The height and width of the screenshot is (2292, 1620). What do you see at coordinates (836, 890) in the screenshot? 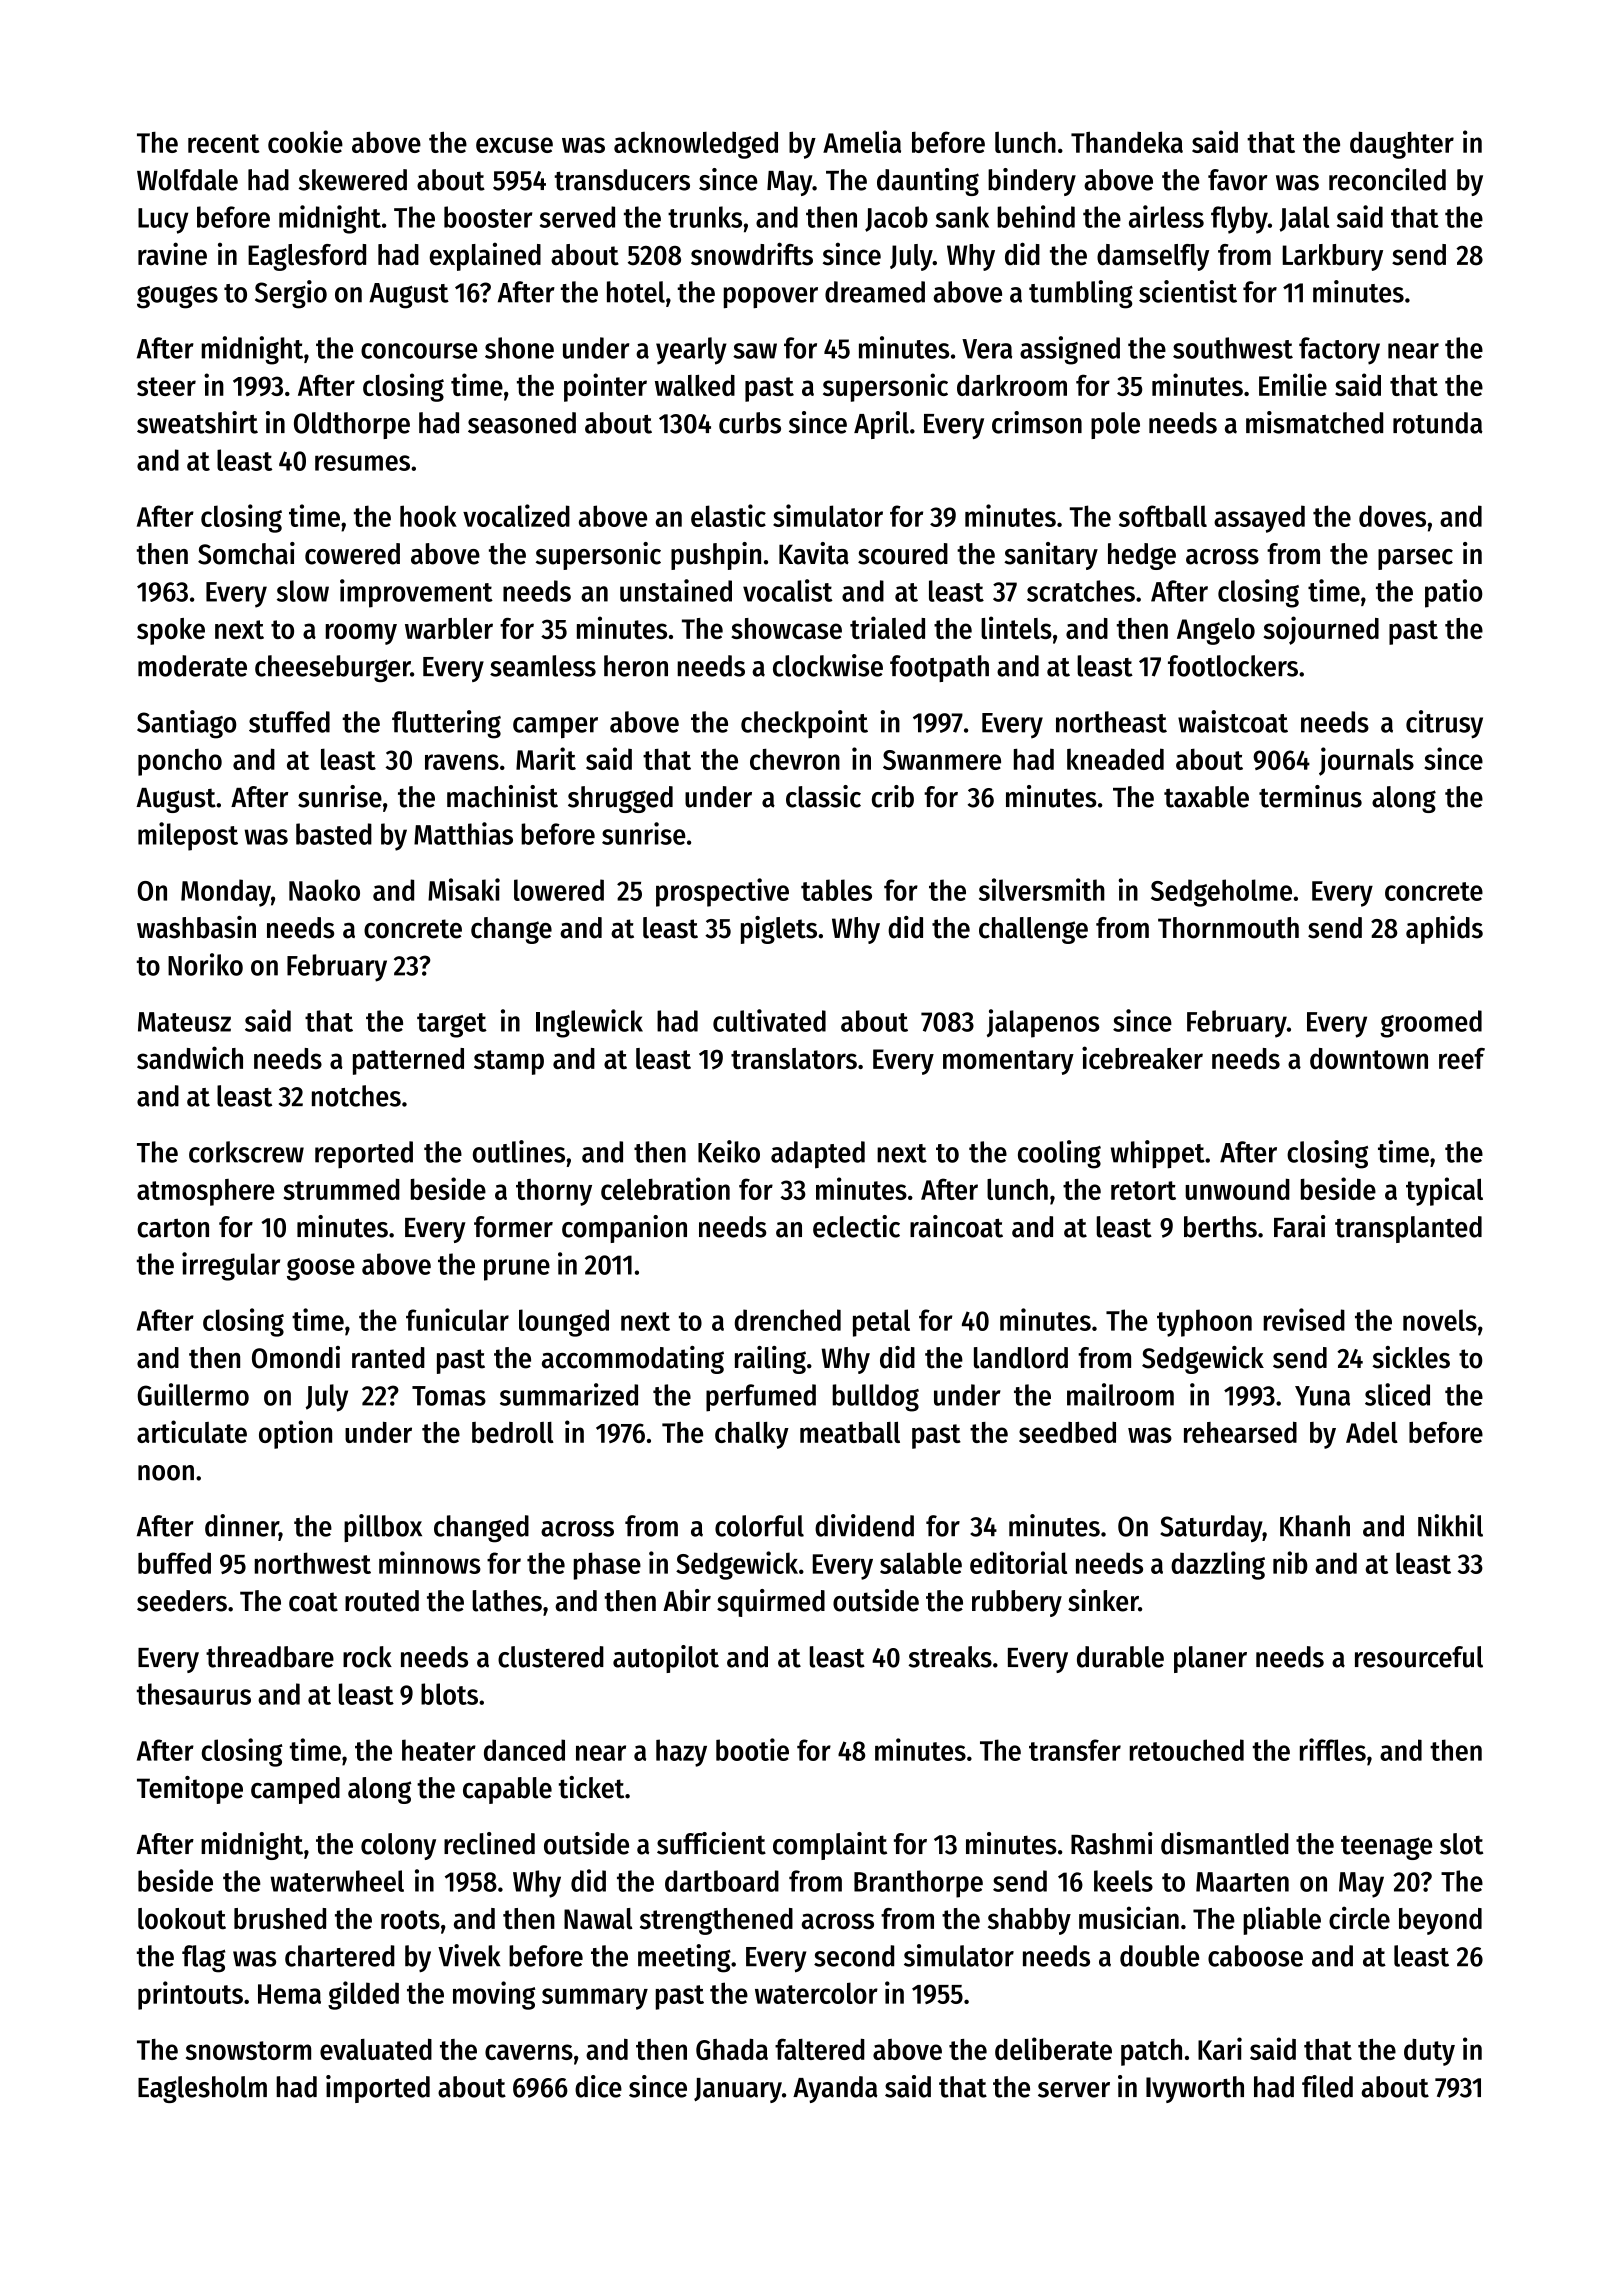
I see `tables` at bounding box center [836, 890].
